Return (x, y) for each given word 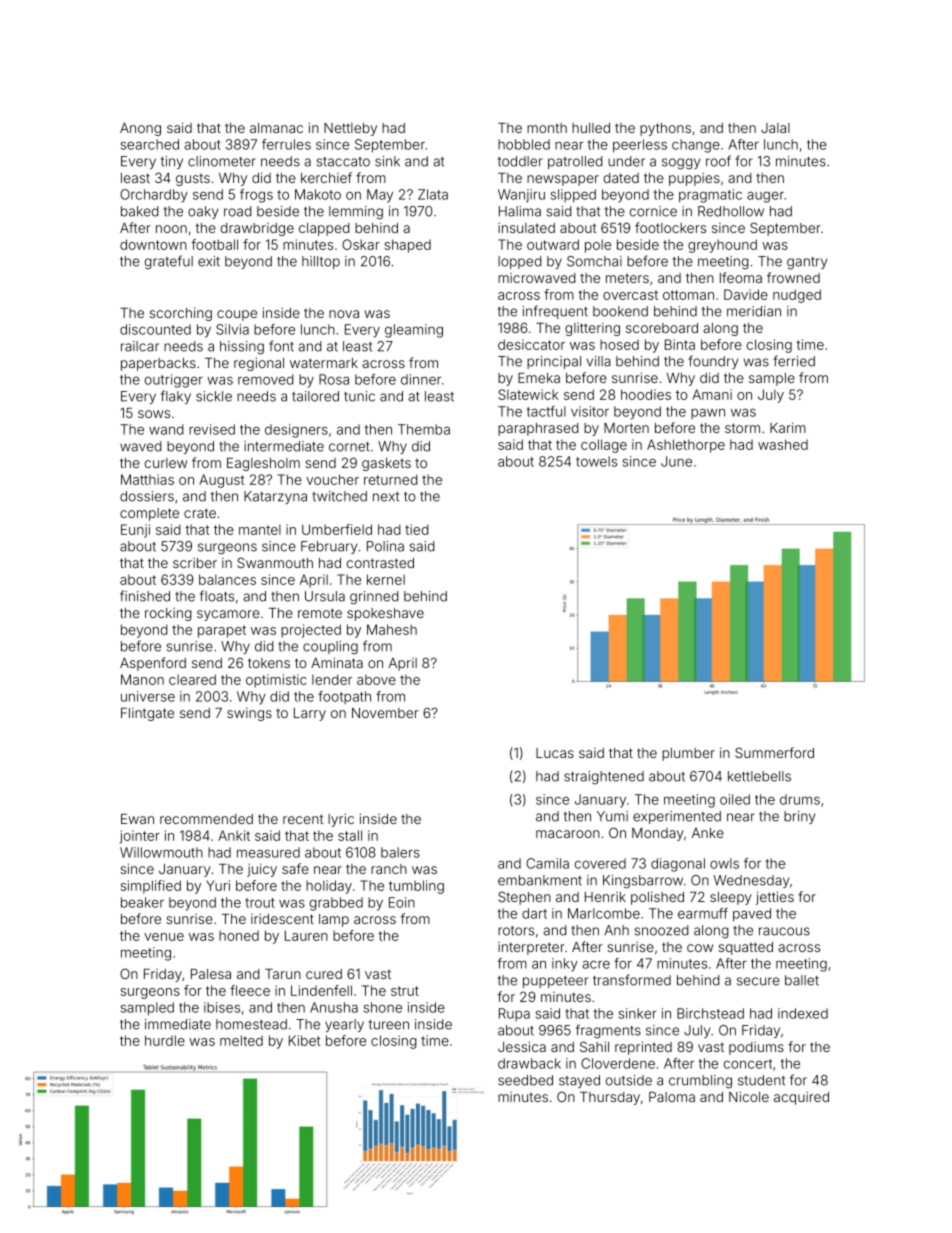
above (376, 679)
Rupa (514, 1014)
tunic (359, 396)
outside (629, 1080)
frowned (793, 277)
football (214, 244)
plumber (688, 754)
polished (657, 898)
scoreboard (662, 328)
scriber (195, 563)
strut (405, 991)
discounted (155, 329)
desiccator (531, 344)
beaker (142, 902)
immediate (178, 1024)
